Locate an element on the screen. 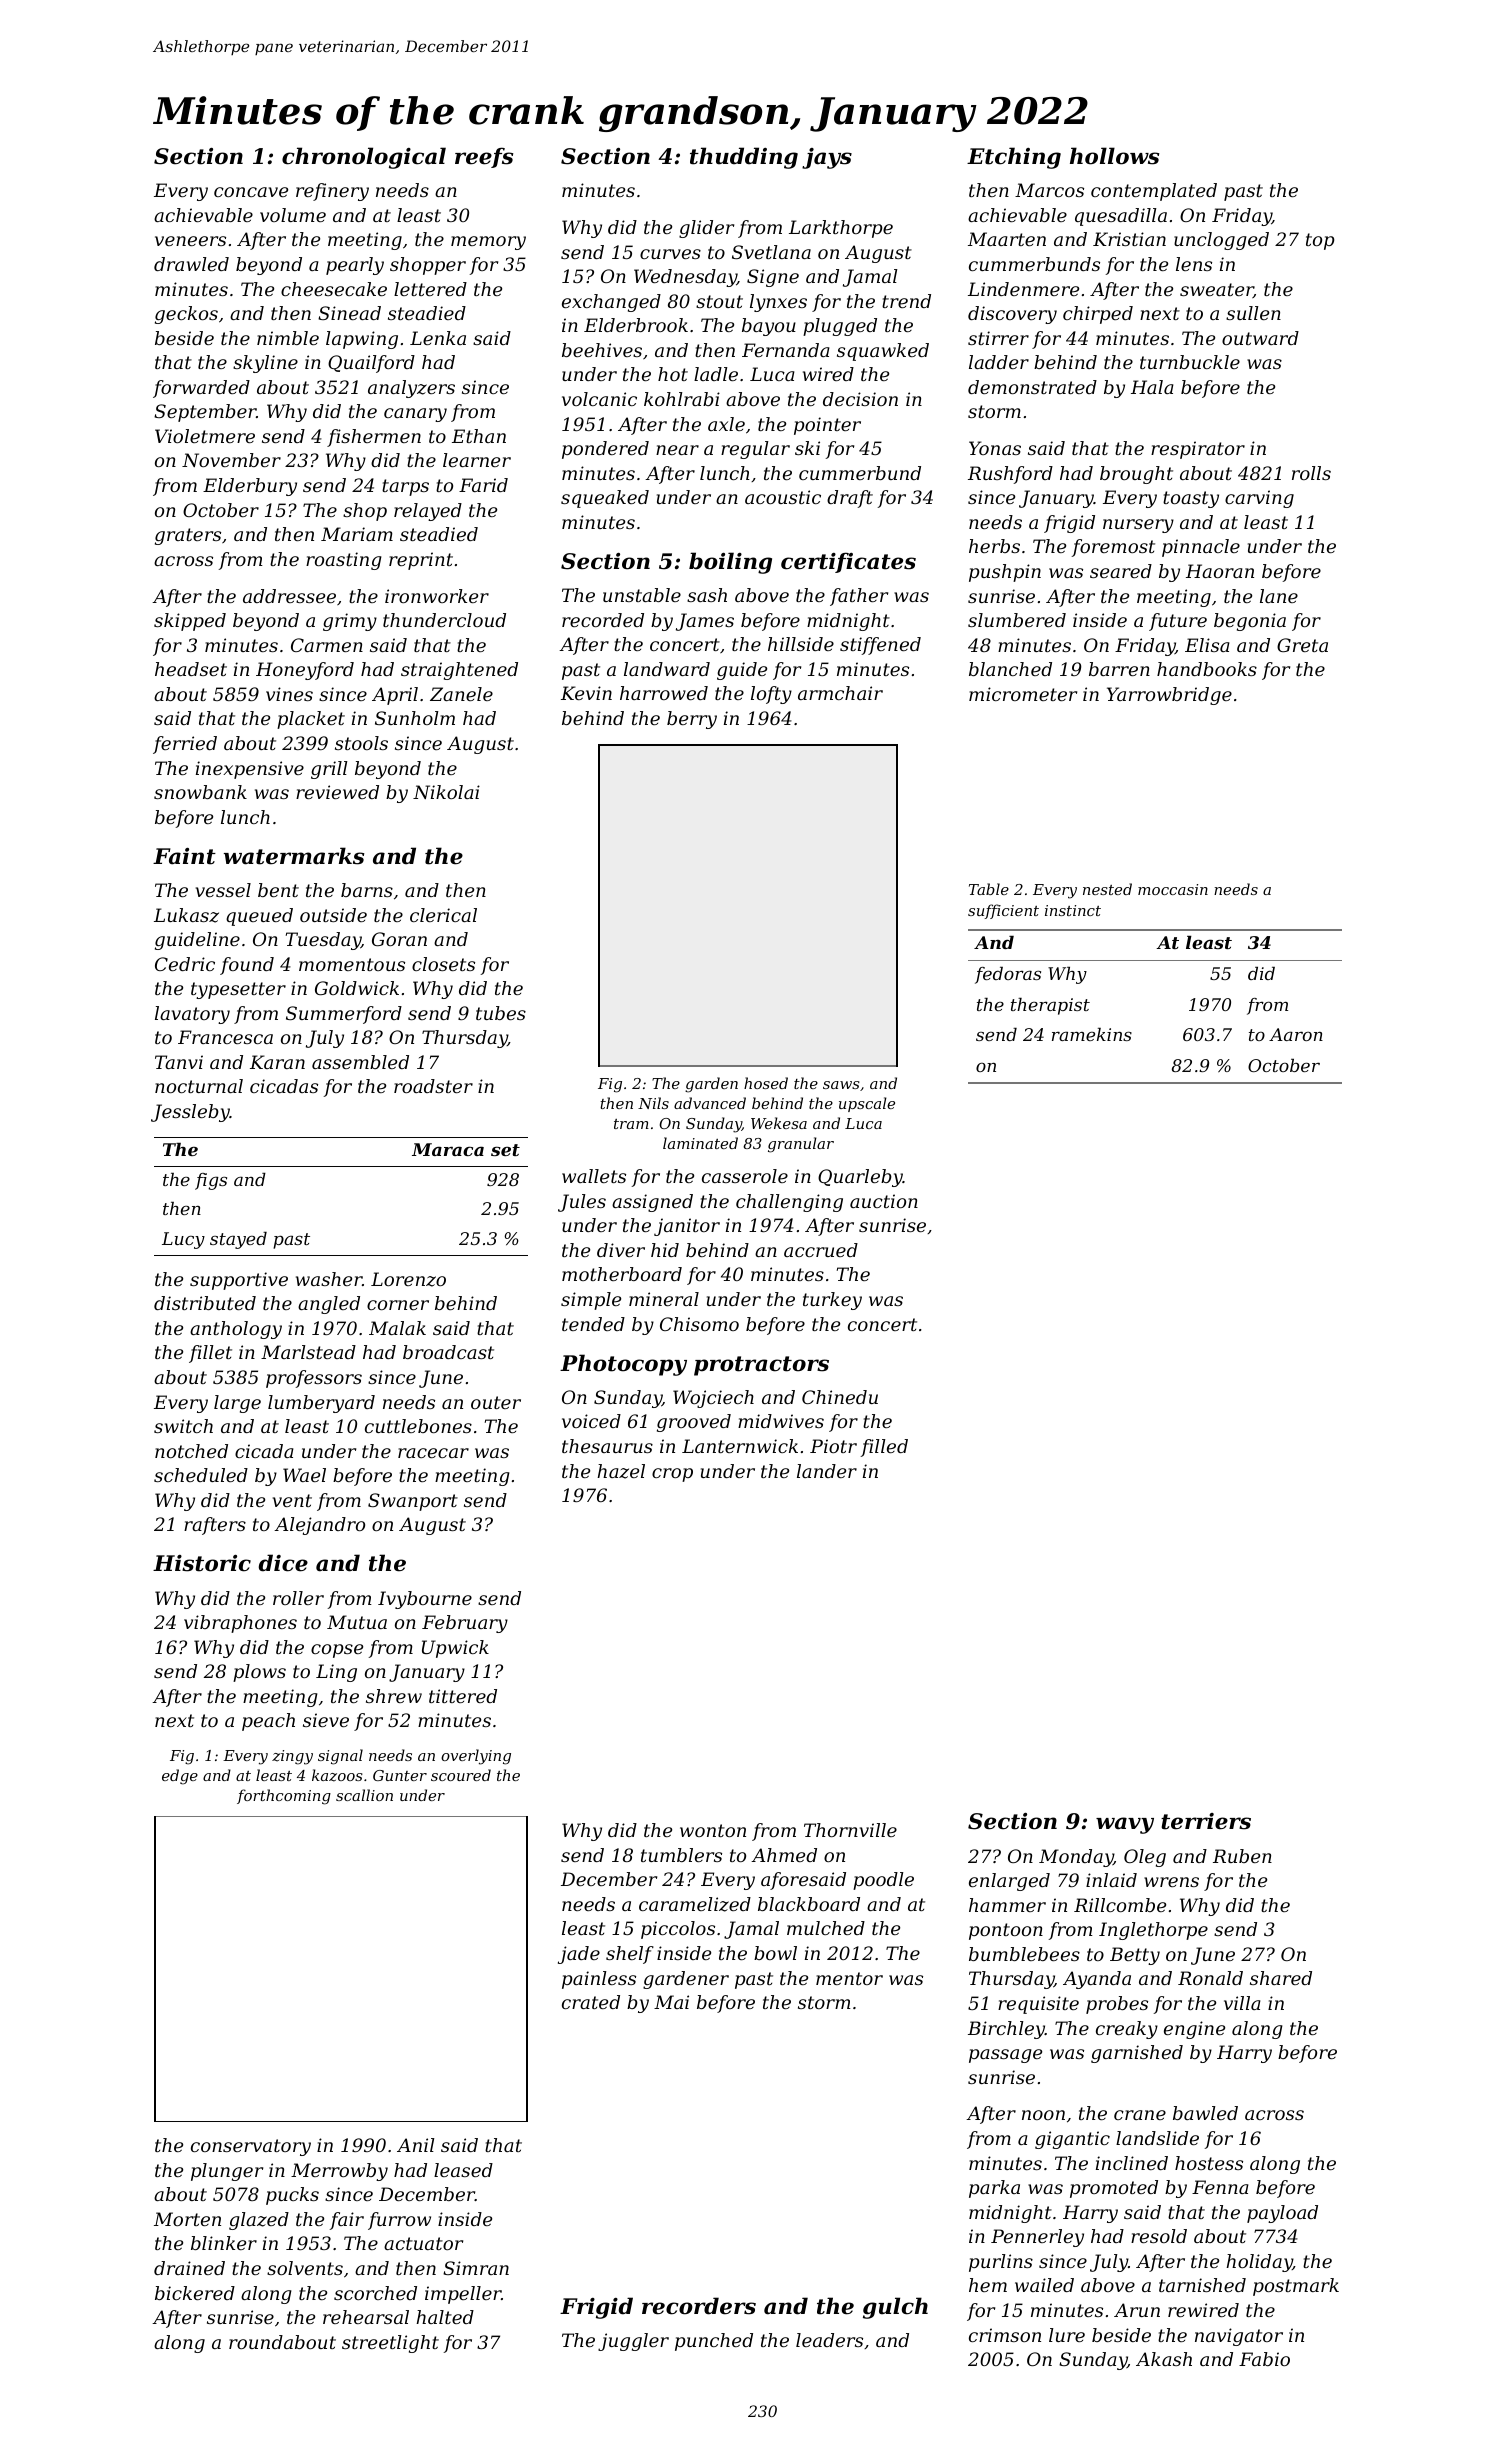 This screenshot has width=1496, height=2464. sufficient is located at coordinates (1003, 911).
